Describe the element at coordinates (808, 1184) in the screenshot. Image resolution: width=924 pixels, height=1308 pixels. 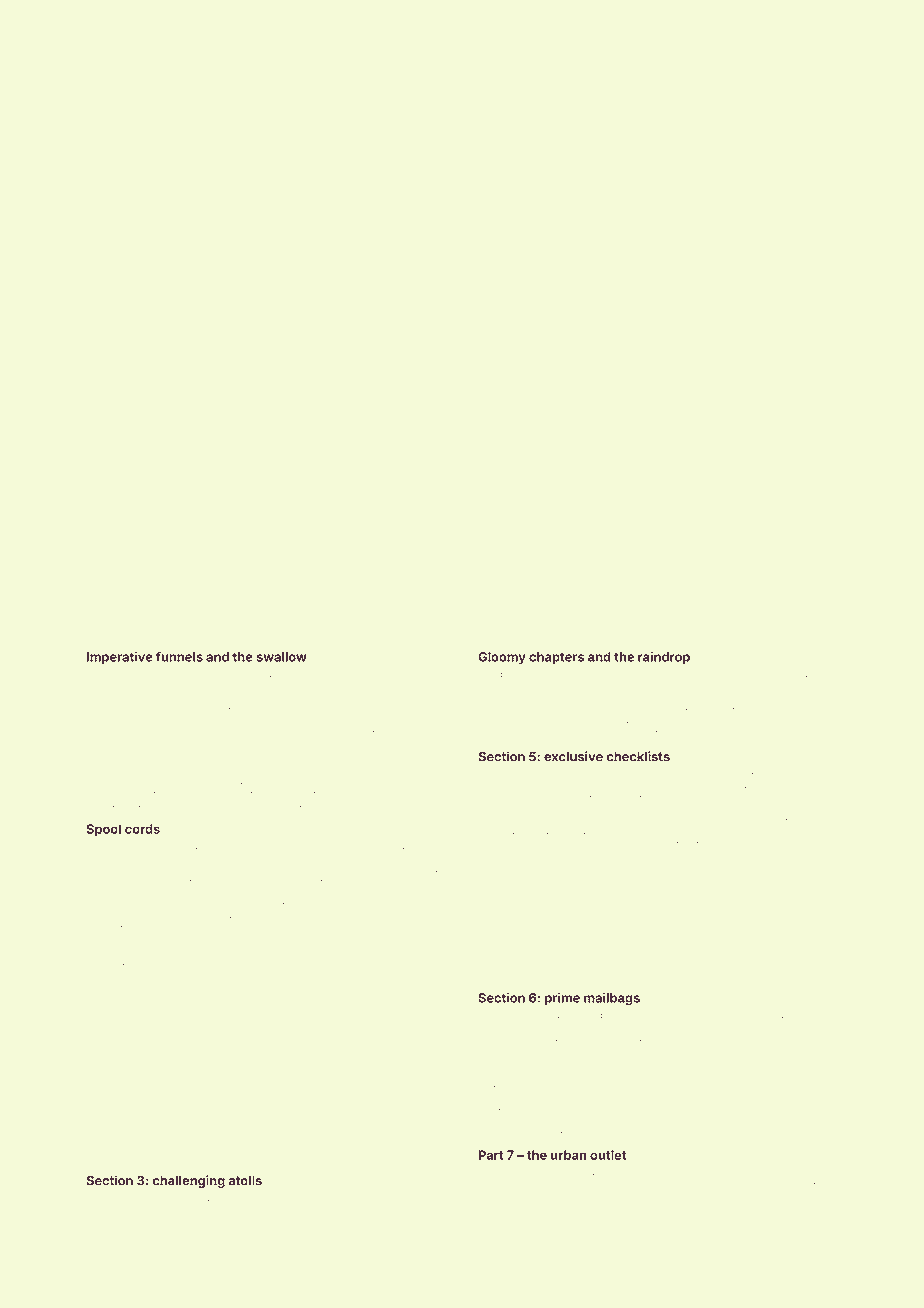
I see `Brandon` at that location.
